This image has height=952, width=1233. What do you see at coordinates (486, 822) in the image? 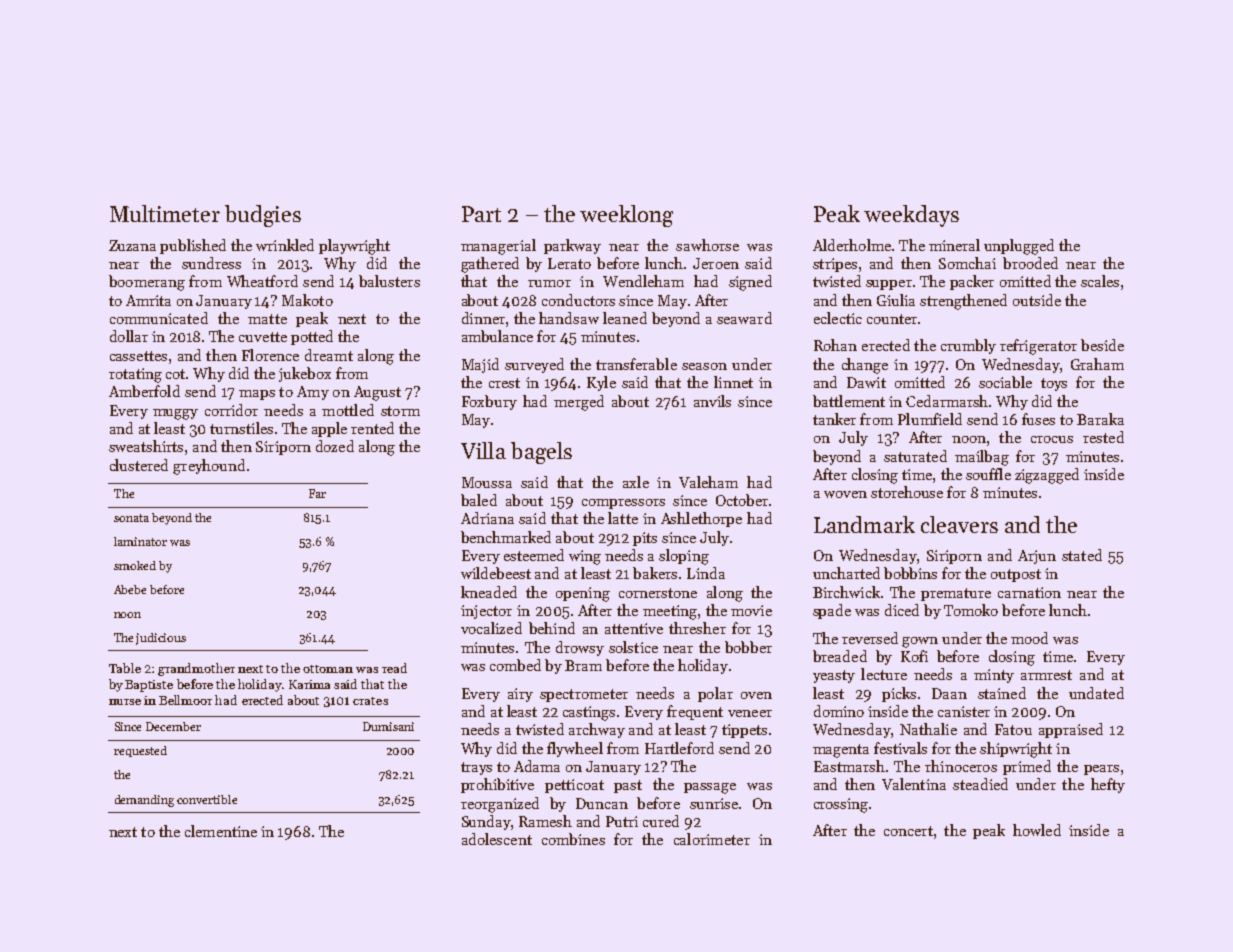
I see `Sunday` at bounding box center [486, 822].
